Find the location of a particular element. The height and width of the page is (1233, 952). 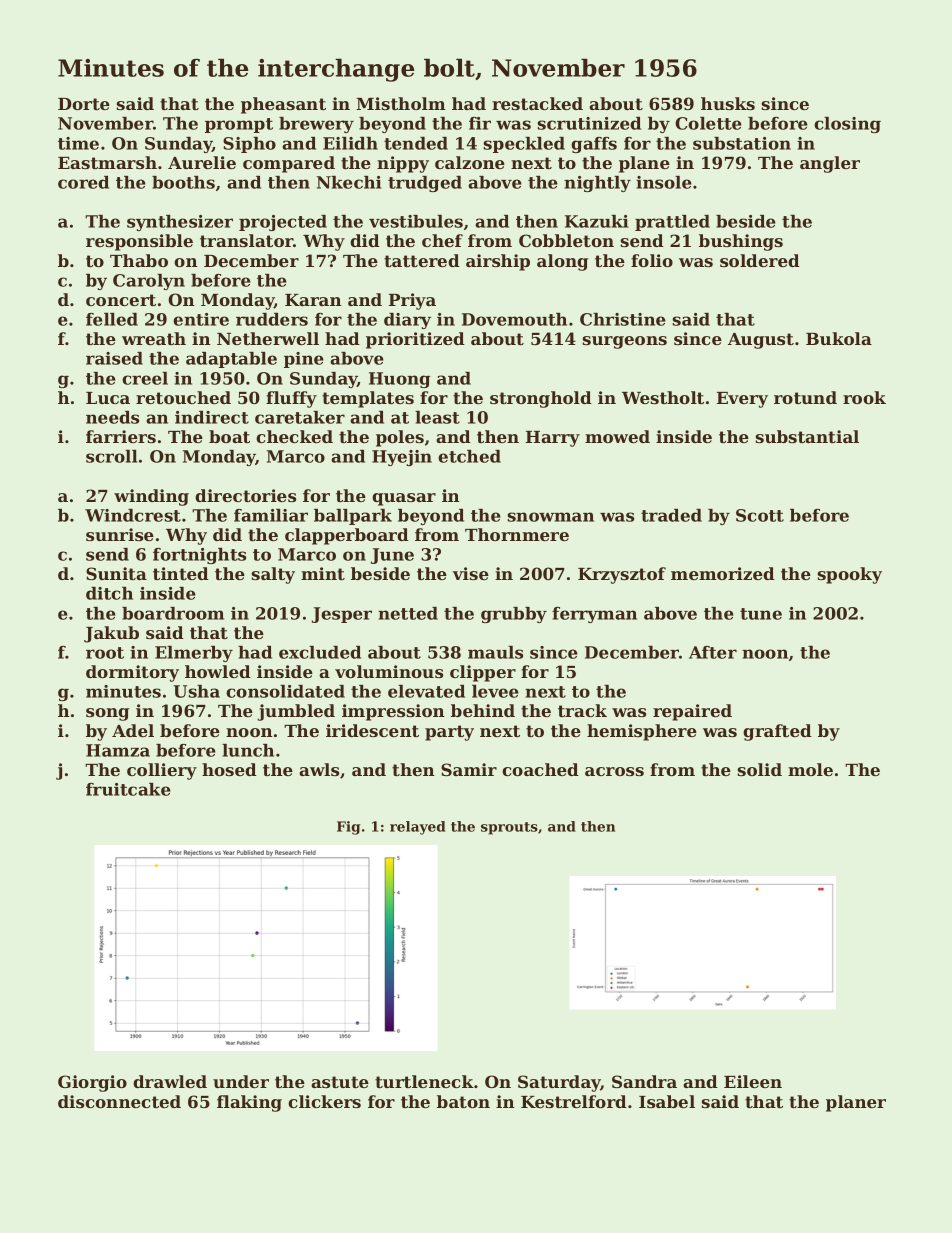

projected is located at coordinates (283, 223).
